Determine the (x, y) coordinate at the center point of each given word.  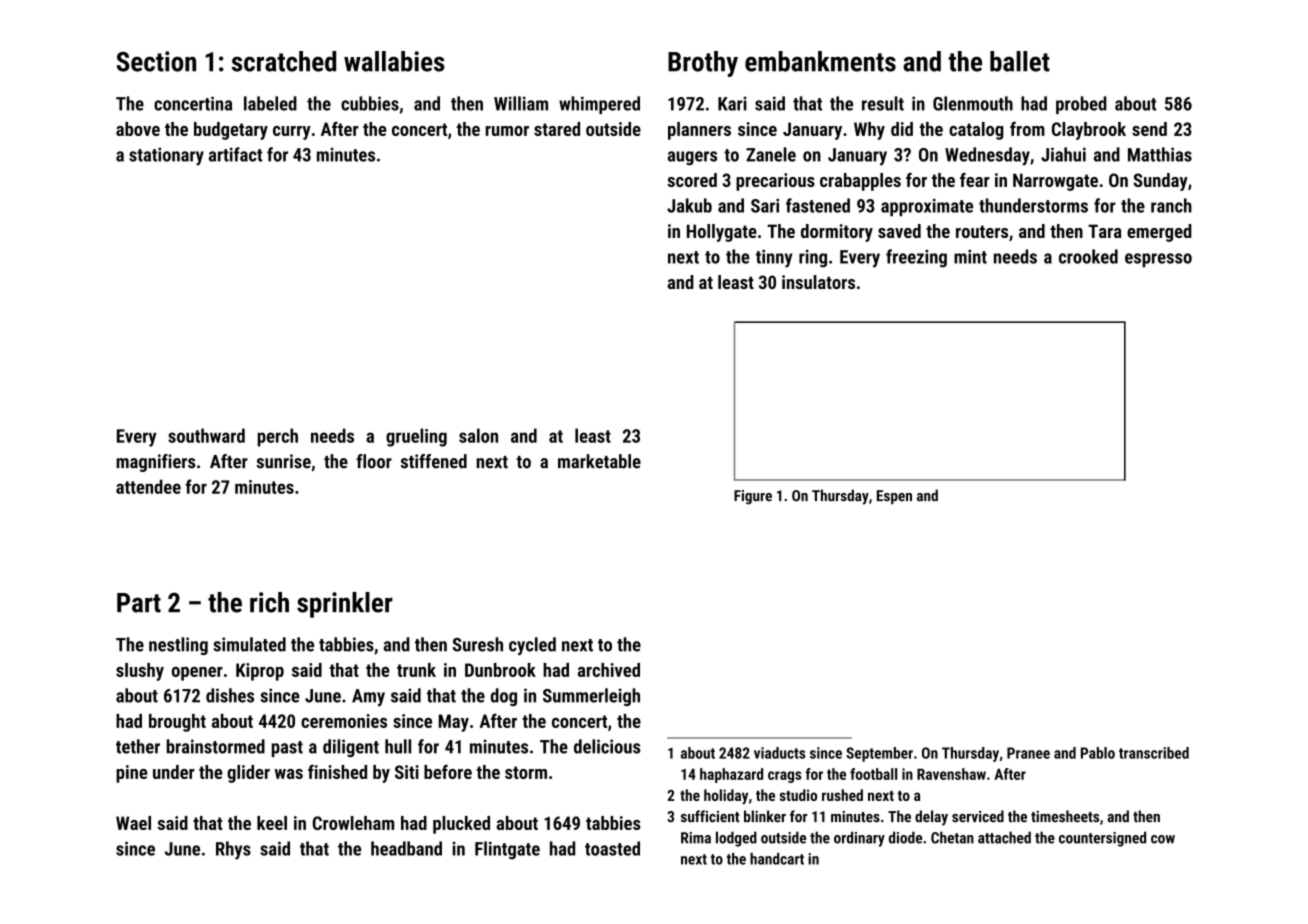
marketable (599, 461)
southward (206, 435)
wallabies (394, 61)
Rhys (233, 850)
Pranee (1028, 753)
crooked (1088, 256)
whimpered (599, 105)
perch (278, 437)
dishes (230, 695)
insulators (818, 282)
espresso (1158, 260)
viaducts (780, 753)
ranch (1171, 205)
